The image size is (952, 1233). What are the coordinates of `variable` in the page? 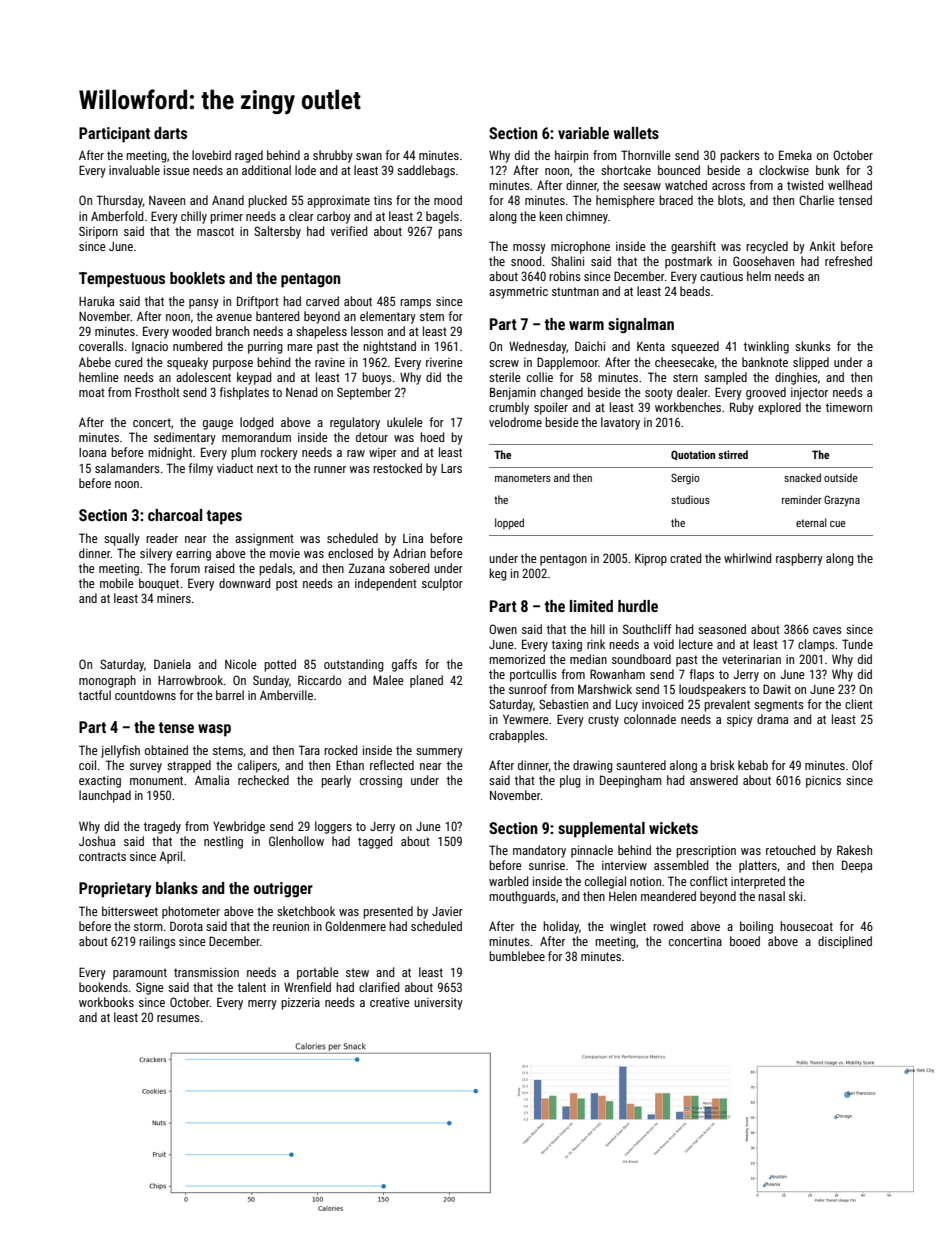 It's located at (583, 133).
